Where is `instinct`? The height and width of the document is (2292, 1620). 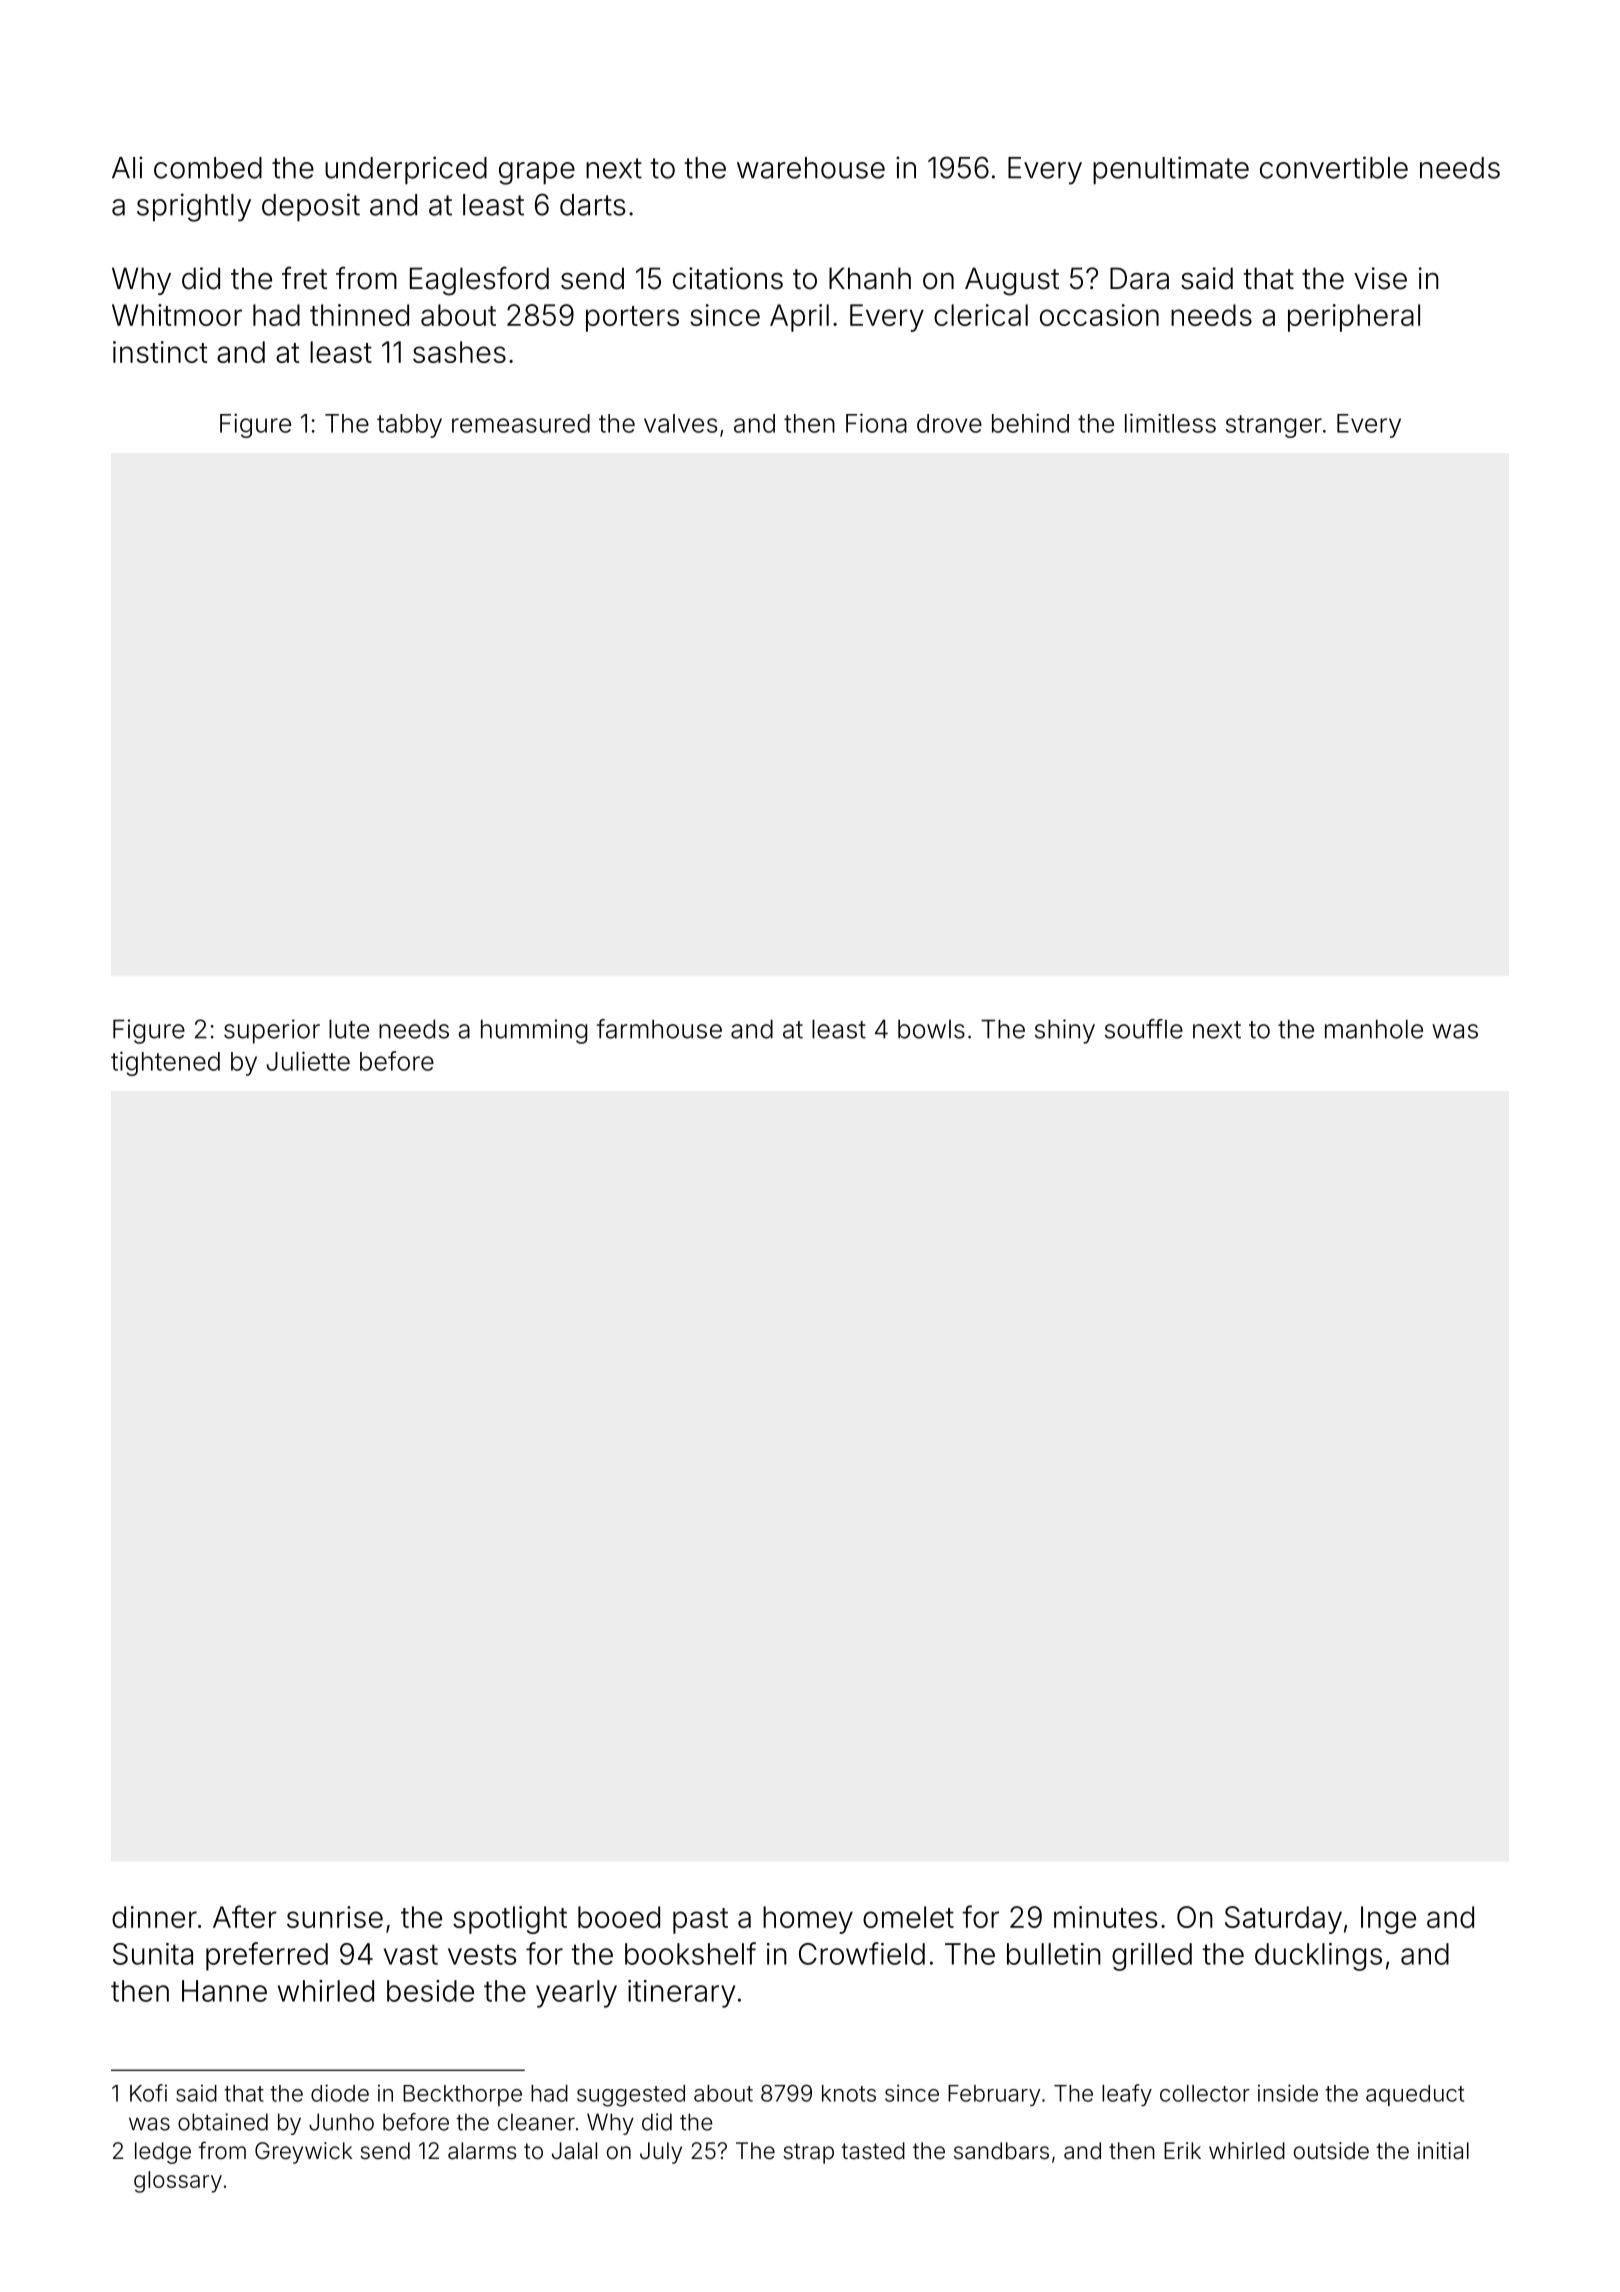 instinct is located at coordinates (160, 352).
